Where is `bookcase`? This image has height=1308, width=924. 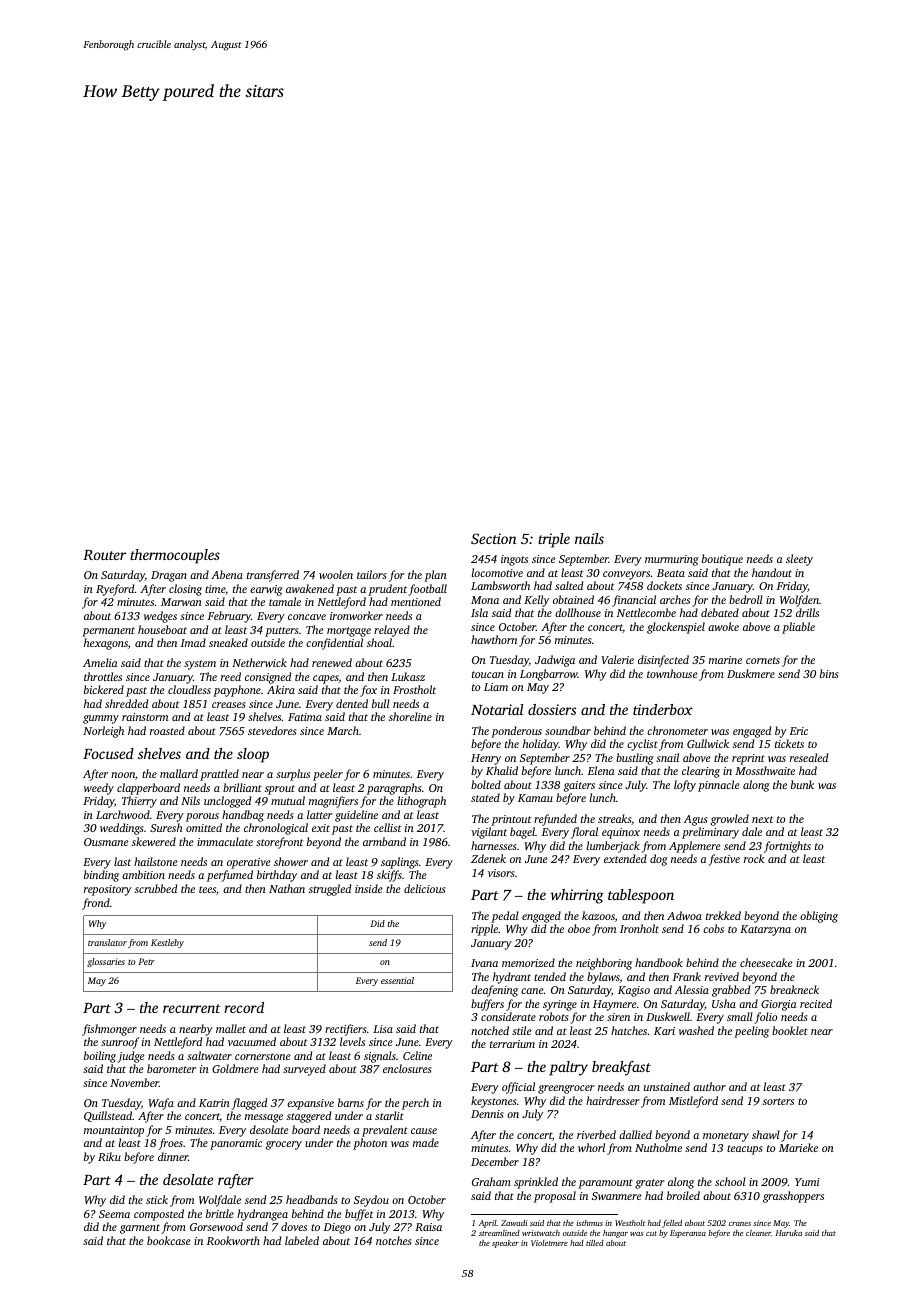
bookcase is located at coordinates (169, 1240).
